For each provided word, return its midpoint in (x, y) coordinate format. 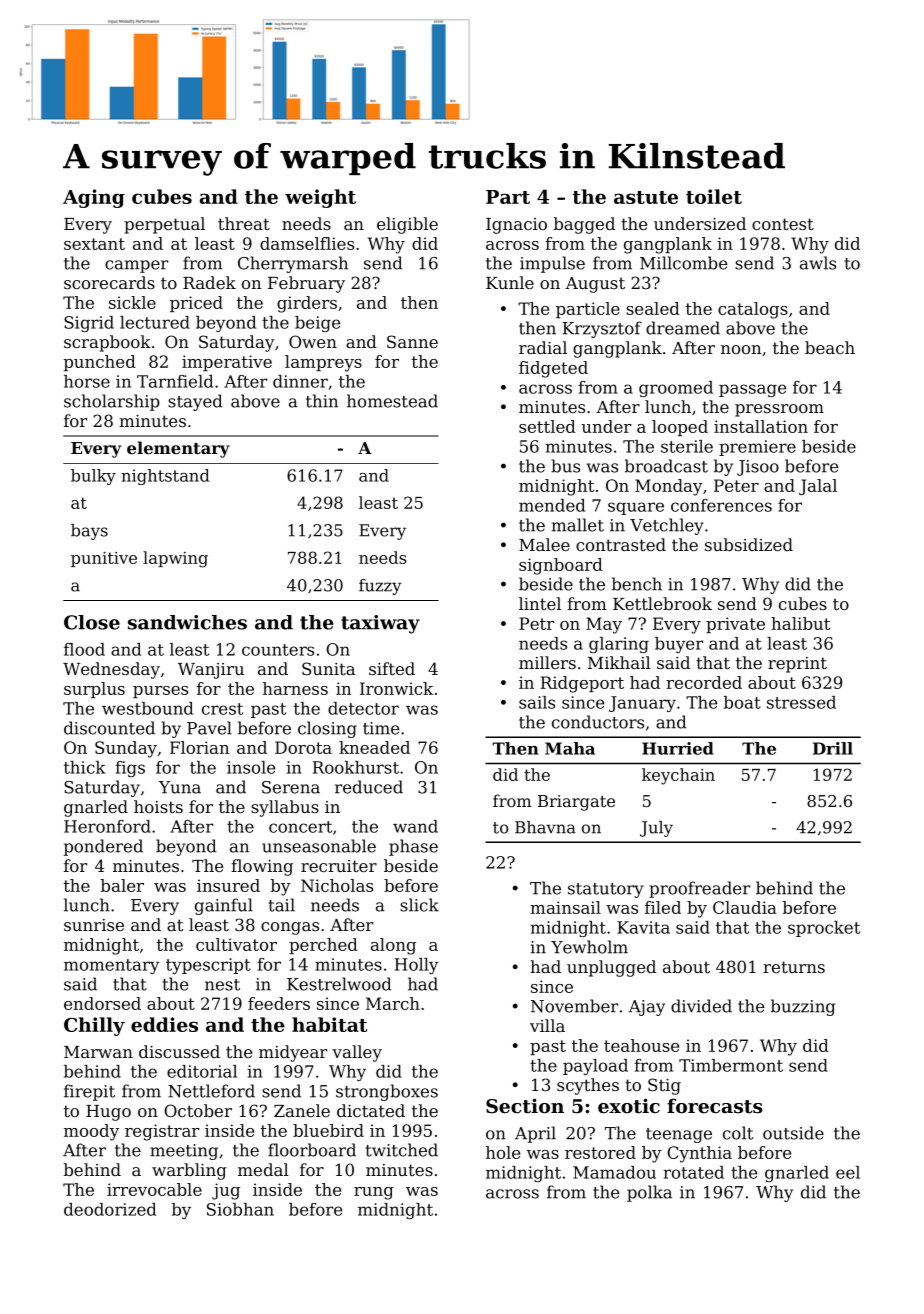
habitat (329, 1024)
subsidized (749, 544)
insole (251, 767)
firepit (89, 1092)
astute (646, 197)
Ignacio (516, 226)
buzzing (803, 1007)
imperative (227, 363)
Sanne (412, 341)
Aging (94, 198)
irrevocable (154, 1189)
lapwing (175, 559)
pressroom (779, 410)
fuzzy (380, 587)
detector (363, 708)
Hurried (678, 748)
